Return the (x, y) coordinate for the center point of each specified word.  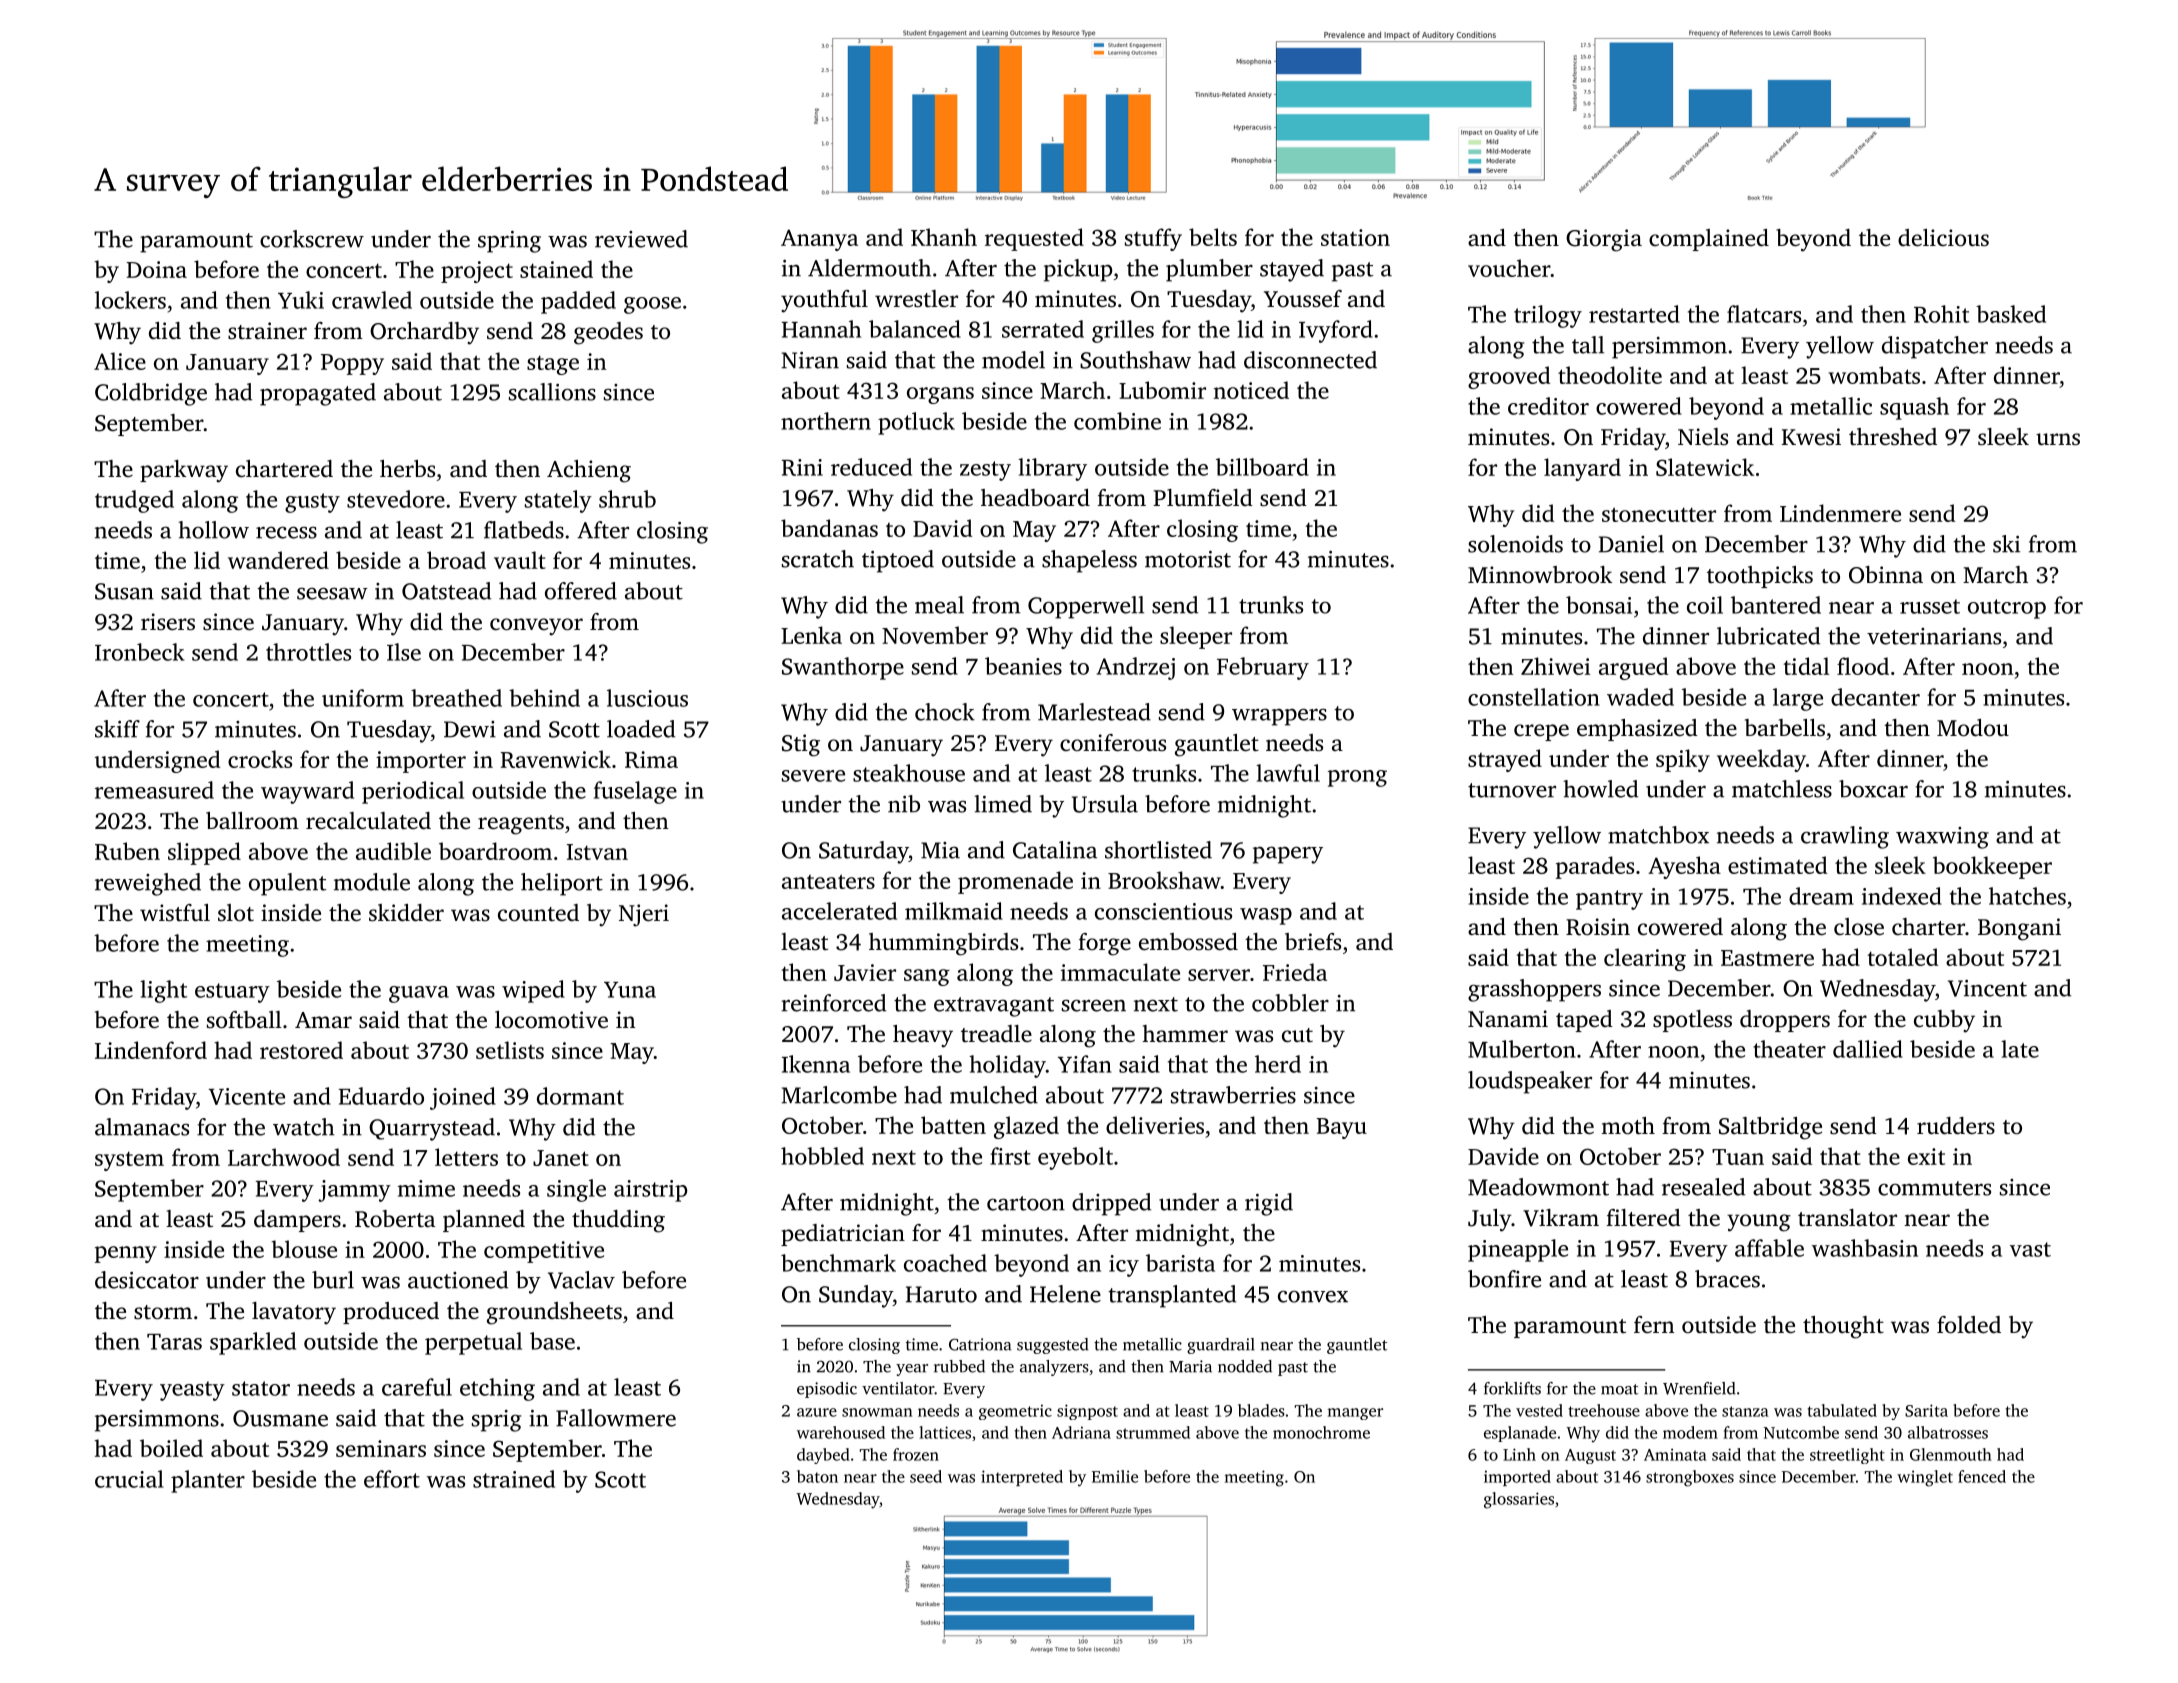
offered (581, 591)
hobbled (822, 1156)
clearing (1645, 959)
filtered (1643, 1218)
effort (392, 1479)
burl (333, 1280)
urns (2058, 439)
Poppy (352, 364)
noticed (1251, 390)
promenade (1015, 882)
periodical (413, 792)
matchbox (1658, 835)
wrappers (1279, 717)
